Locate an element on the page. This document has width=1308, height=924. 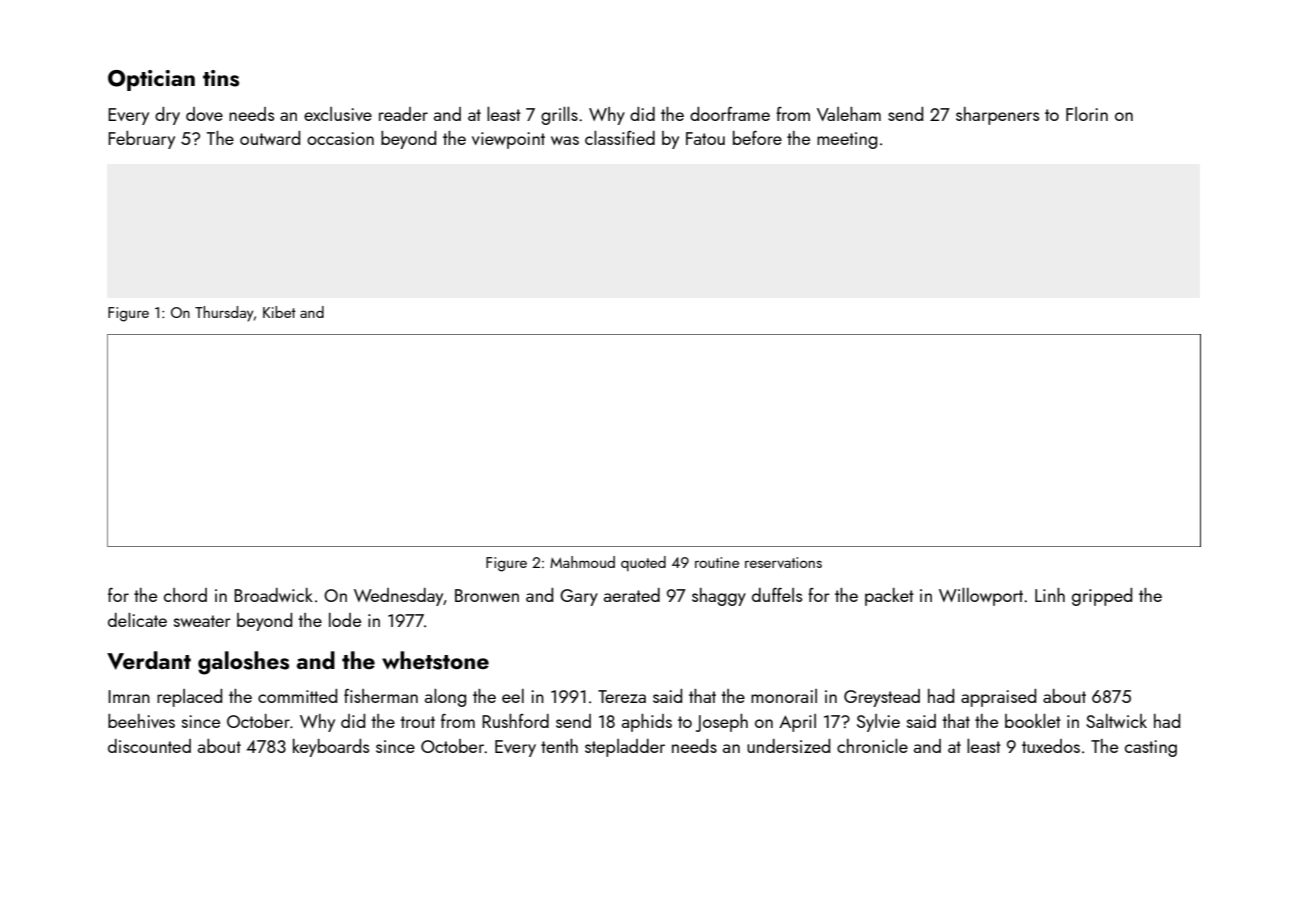
occasion is located at coordinates (340, 138).
